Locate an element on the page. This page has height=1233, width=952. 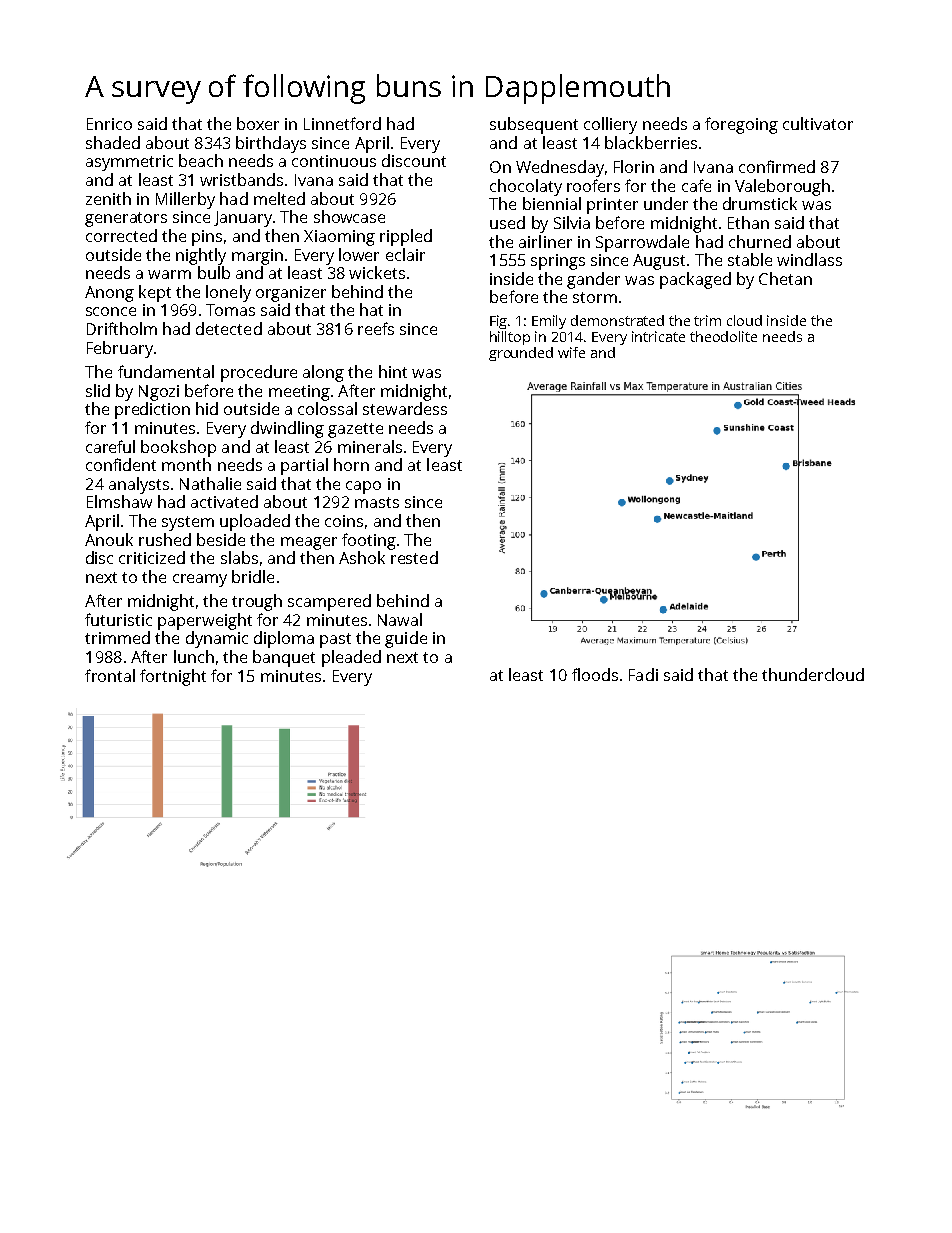
theodolite is located at coordinates (723, 336).
